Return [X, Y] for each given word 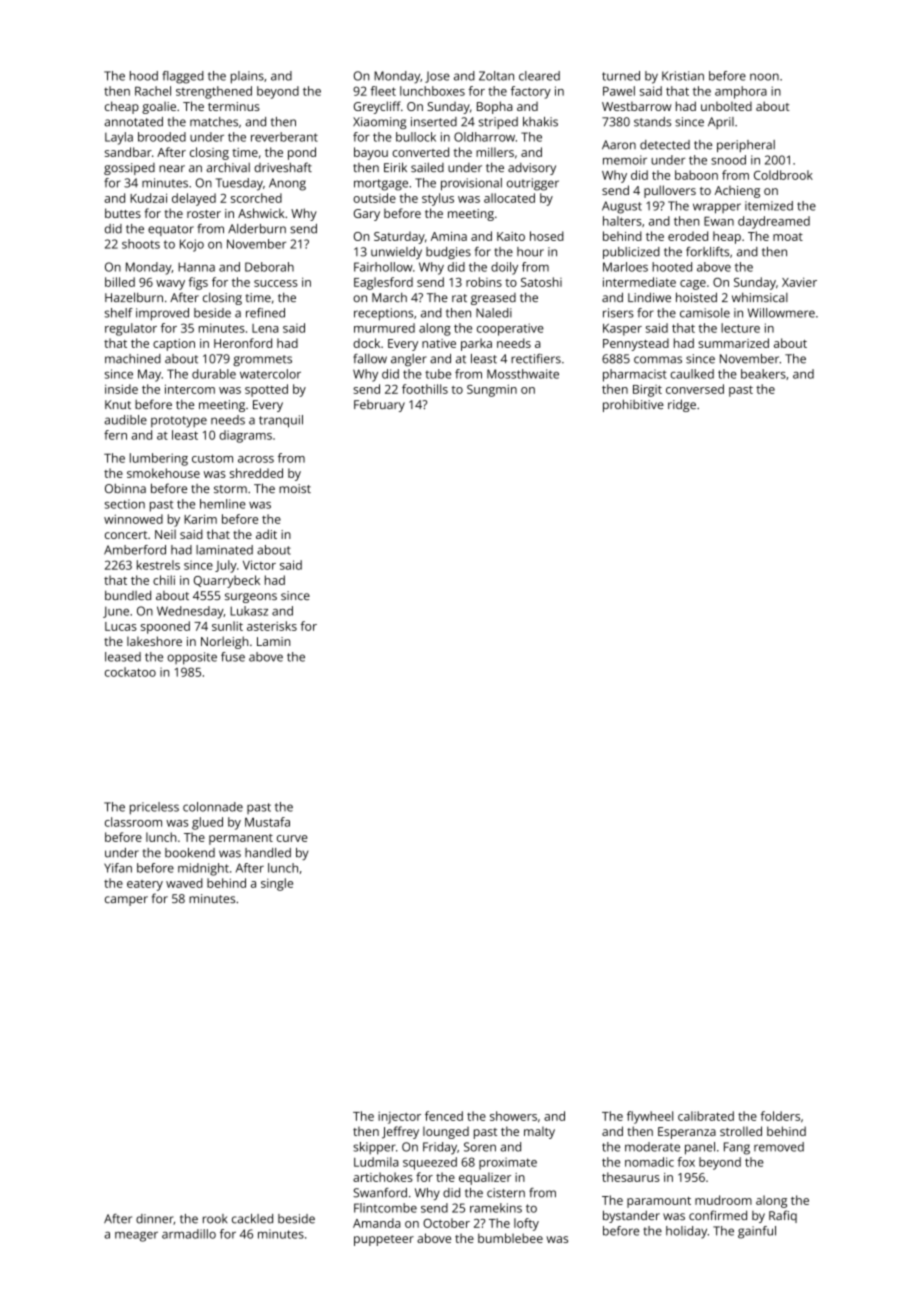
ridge [682, 405]
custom [212, 458]
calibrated [706, 1116]
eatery [145, 885]
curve [292, 838]
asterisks [272, 626]
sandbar [128, 152]
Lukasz [249, 611]
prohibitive [633, 405]
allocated [509, 198]
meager [136, 1236]
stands [652, 122]
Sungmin [492, 390]
